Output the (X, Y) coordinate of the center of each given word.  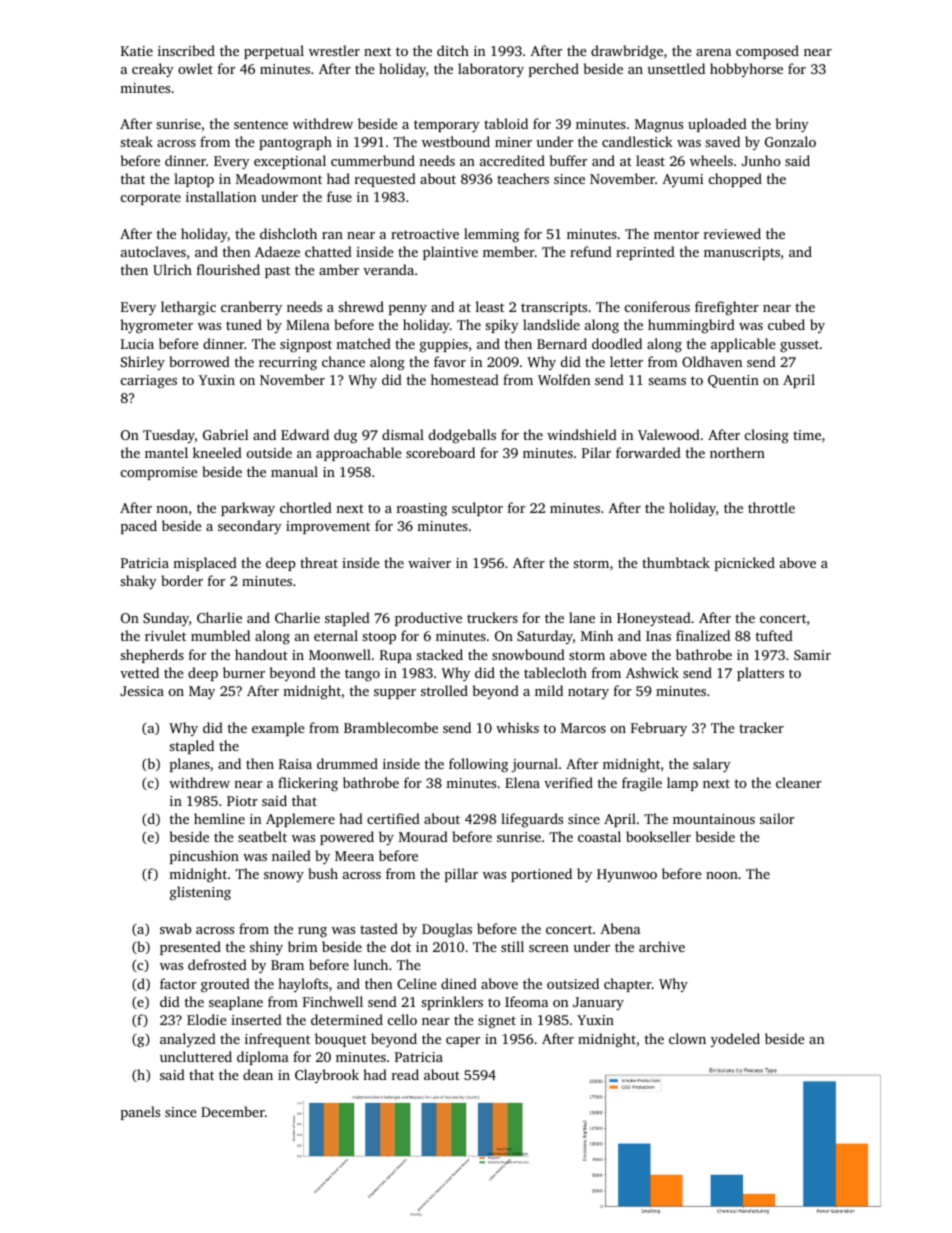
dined (459, 983)
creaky (153, 70)
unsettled (676, 68)
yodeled (735, 1040)
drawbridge (627, 52)
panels (140, 1113)
